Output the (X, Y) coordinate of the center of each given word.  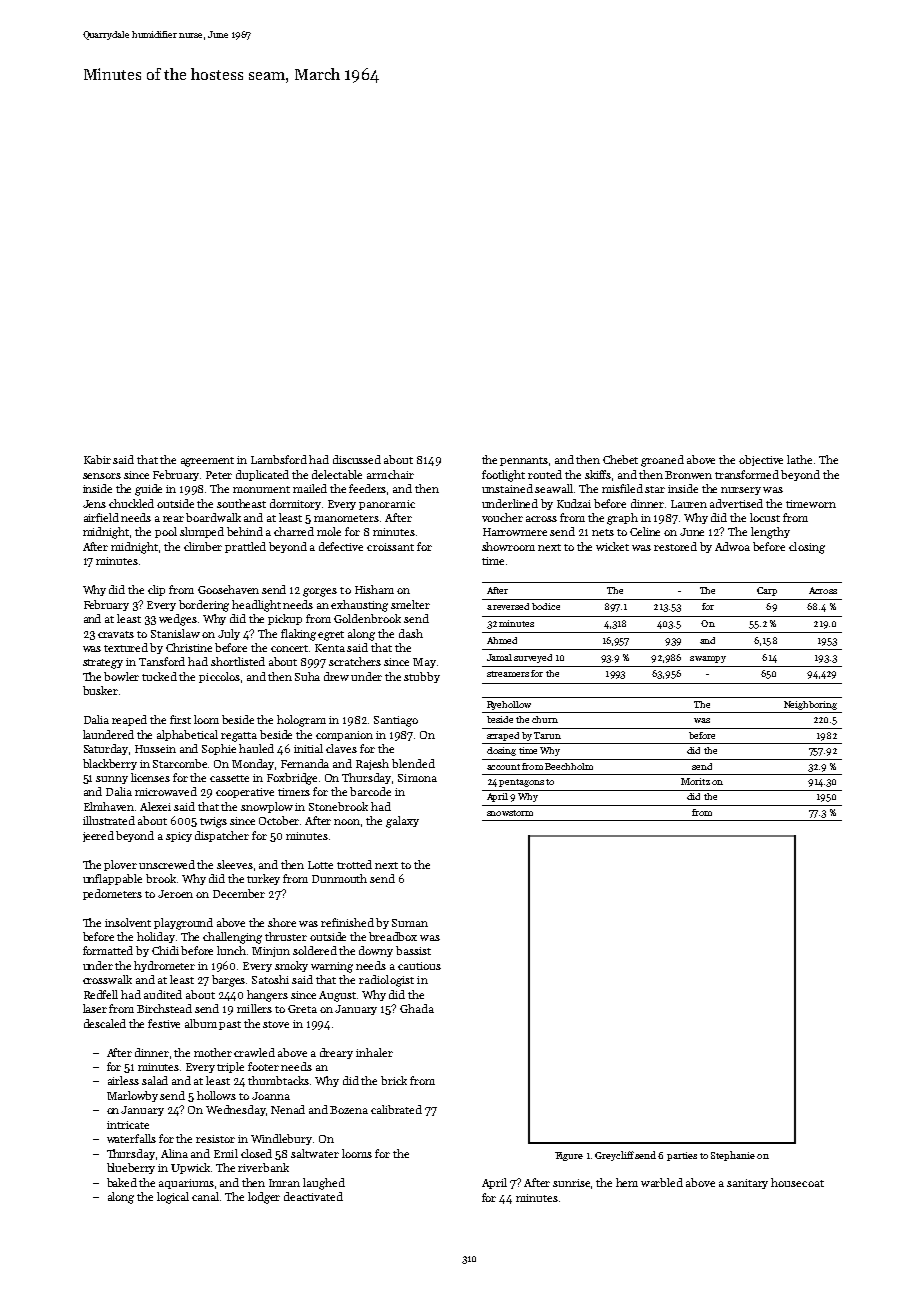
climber (203, 546)
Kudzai (574, 503)
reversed (511, 606)
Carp (767, 591)
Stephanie (733, 1156)
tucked (159, 676)
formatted (108, 950)
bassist (413, 950)
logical (173, 1198)
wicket (612, 546)
